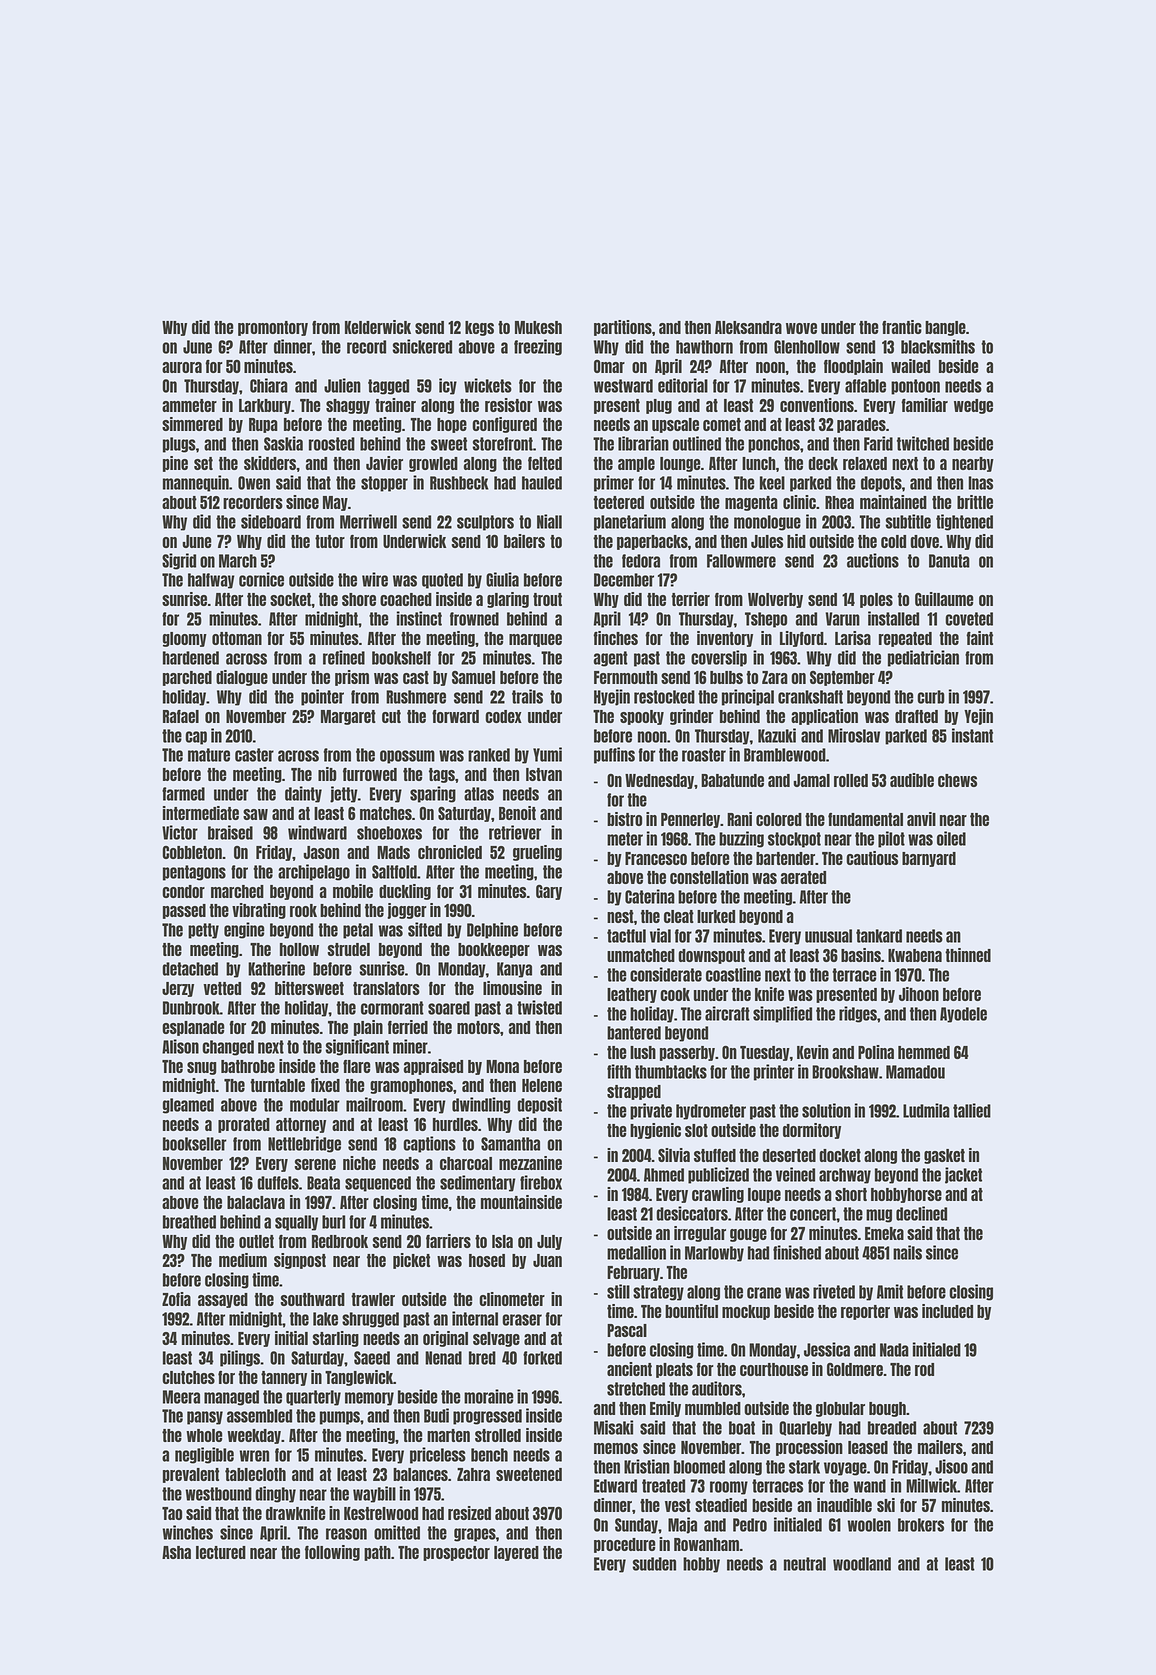  I want to click on Mamadou, so click(915, 1072).
